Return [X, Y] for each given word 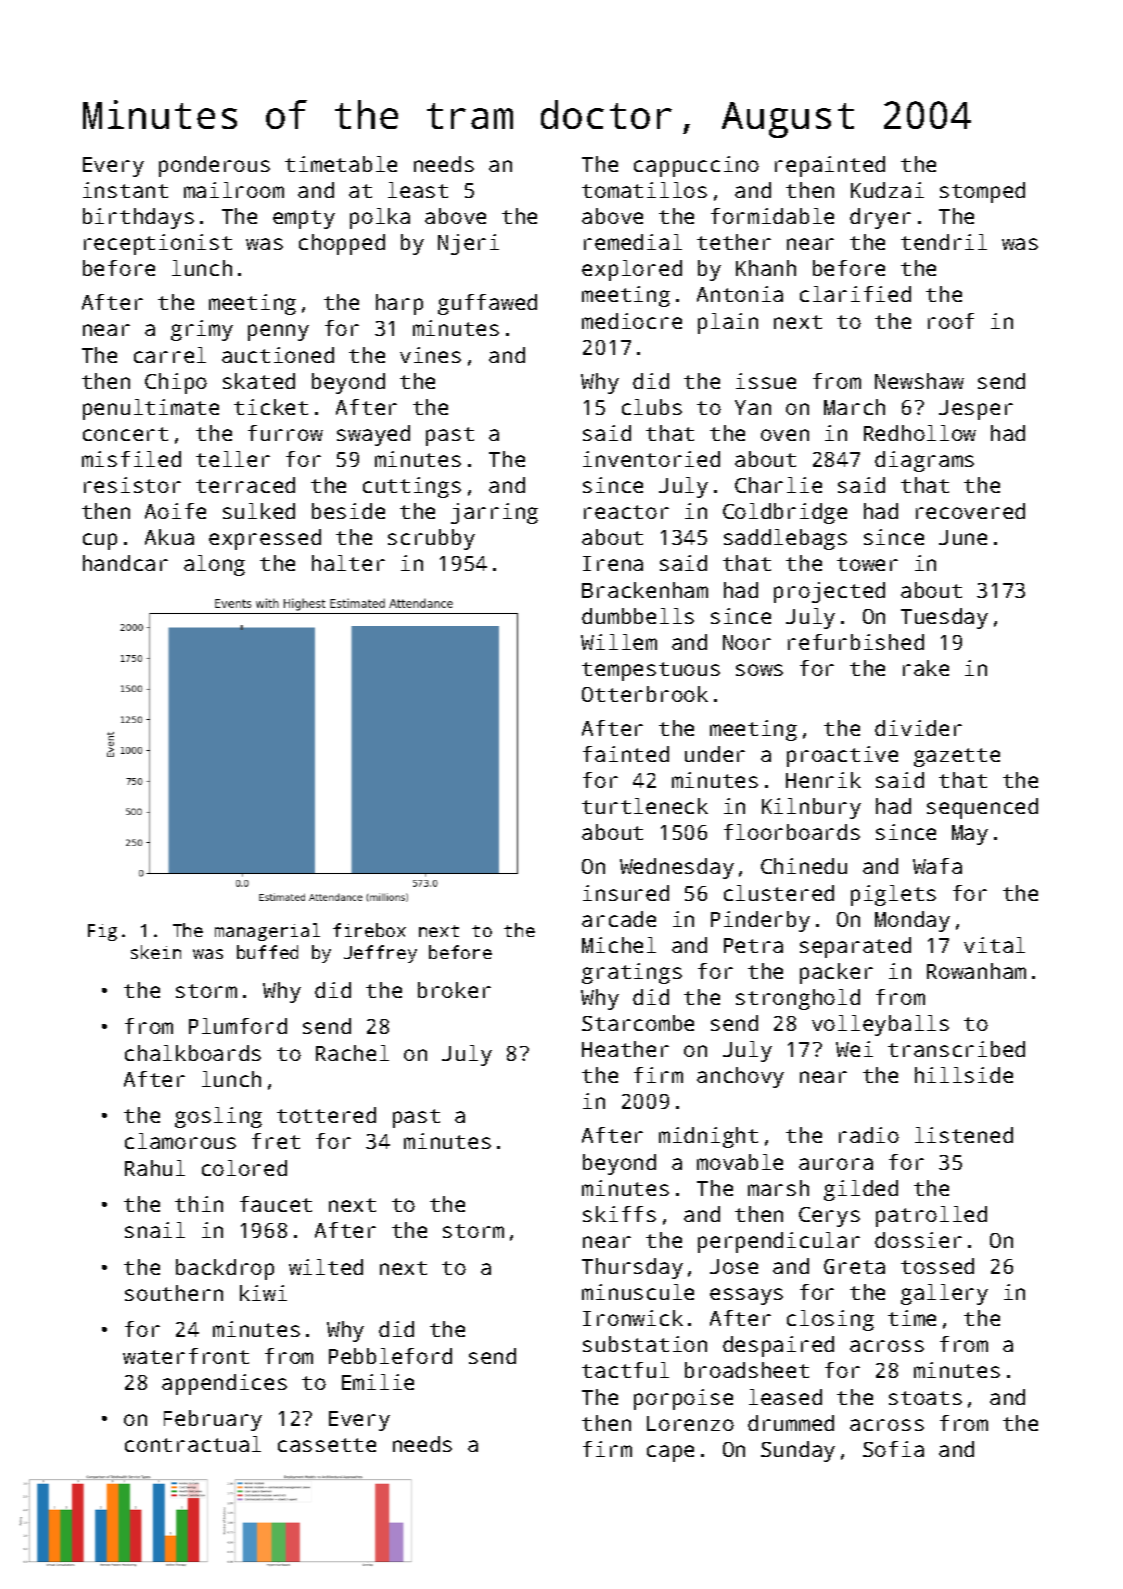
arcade [619, 919]
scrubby [431, 539]
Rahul [155, 1168]
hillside [964, 1075]
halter [348, 563]
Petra [753, 945]
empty [304, 219]
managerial [267, 932]
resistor [132, 485]
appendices [224, 1384]
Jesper [976, 410]
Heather [625, 1049]
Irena [613, 563]
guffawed [487, 304]
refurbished [856, 642]
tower [867, 564]
